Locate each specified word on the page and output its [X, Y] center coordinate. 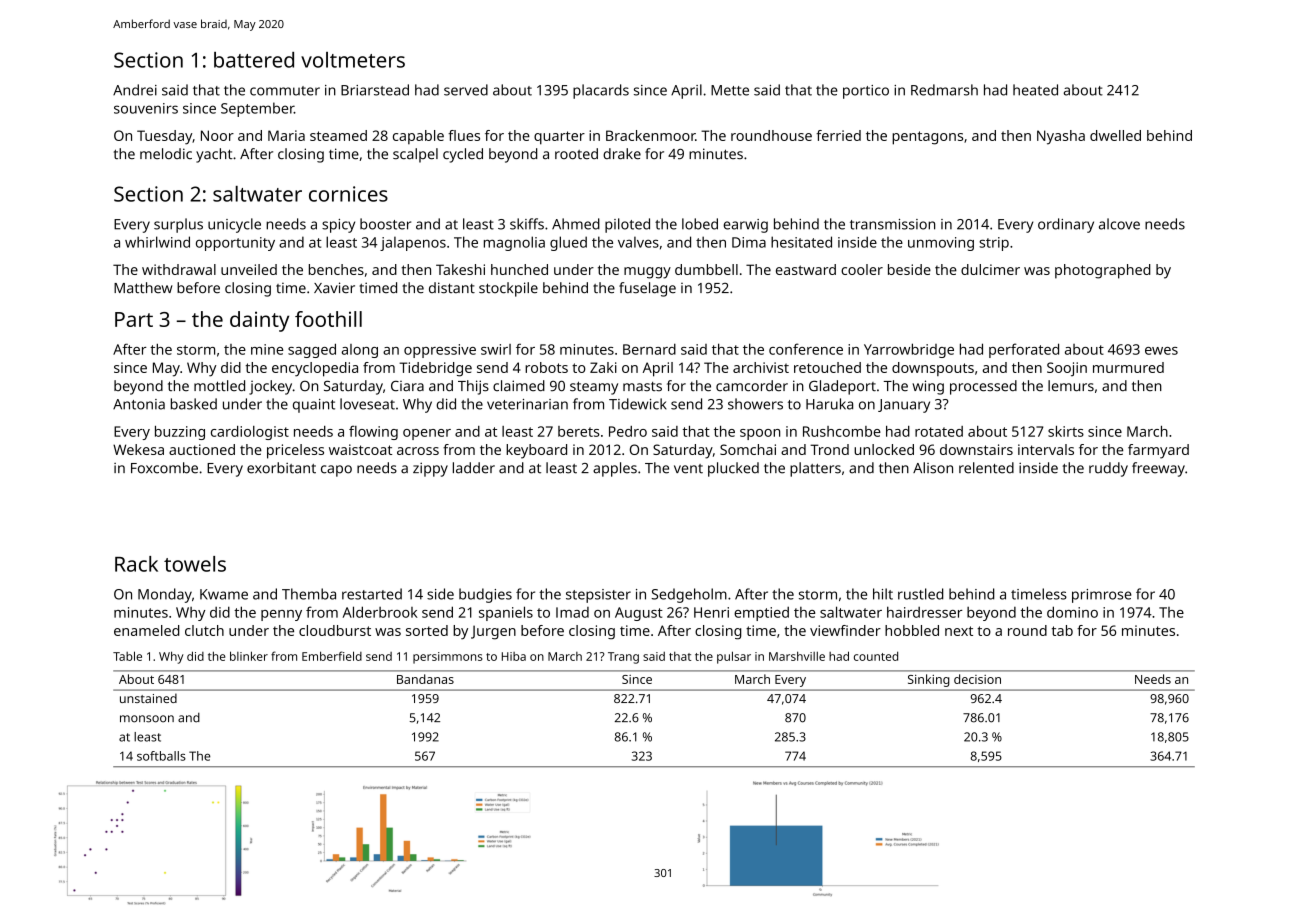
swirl [496, 349]
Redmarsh [944, 90]
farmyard [1158, 451]
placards [601, 91]
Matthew [143, 288]
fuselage [647, 289]
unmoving [941, 244]
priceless [295, 451]
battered [254, 60]
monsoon [147, 719]
